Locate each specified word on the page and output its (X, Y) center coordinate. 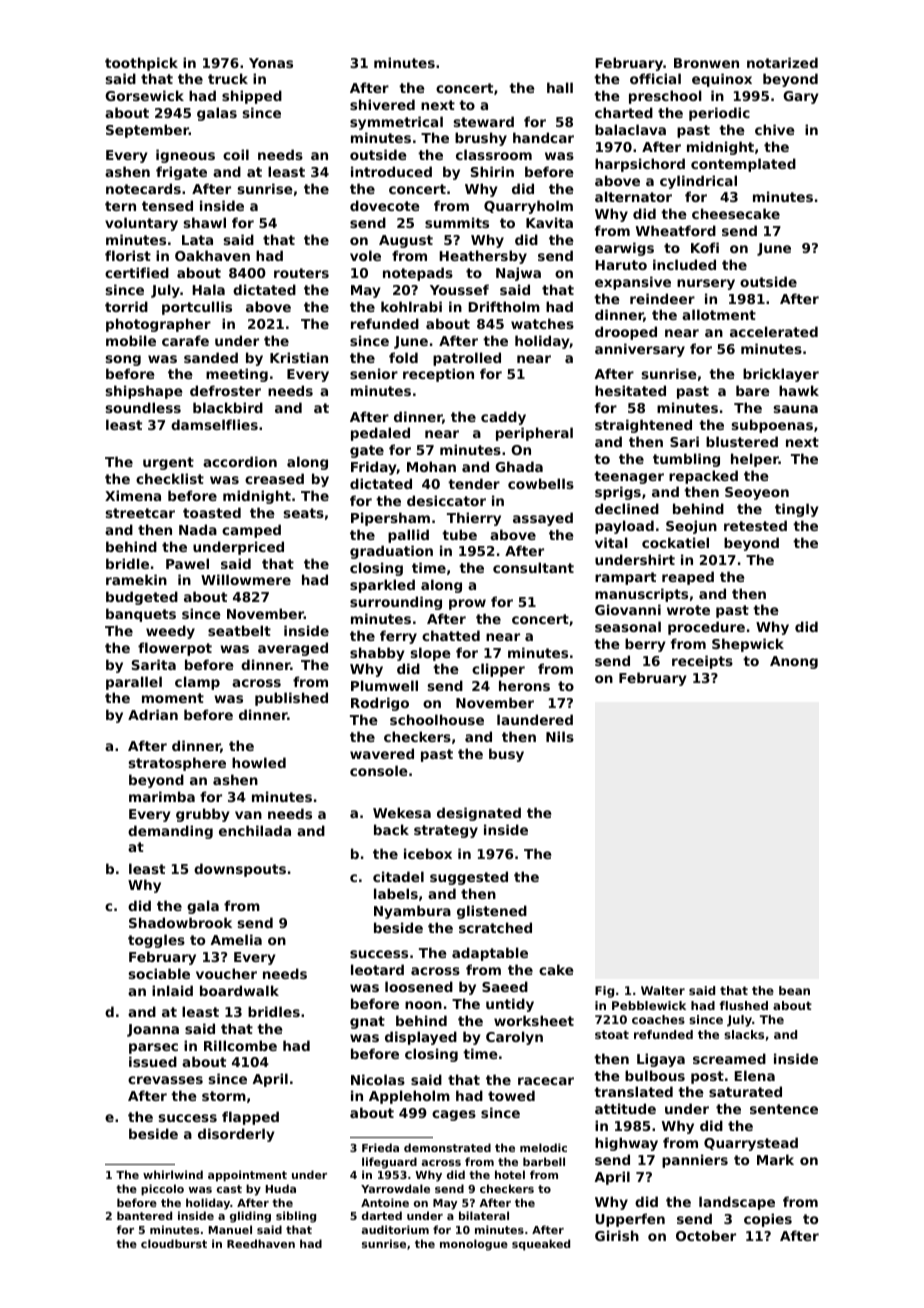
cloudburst (174, 1243)
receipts (702, 662)
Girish (617, 1235)
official (655, 78)
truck (228, 78)
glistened (492, 912)
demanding (170, 832)
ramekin (136, 579)
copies (768, 1220)
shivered (382, 104)
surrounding (396, 603)
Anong (794, 662)
